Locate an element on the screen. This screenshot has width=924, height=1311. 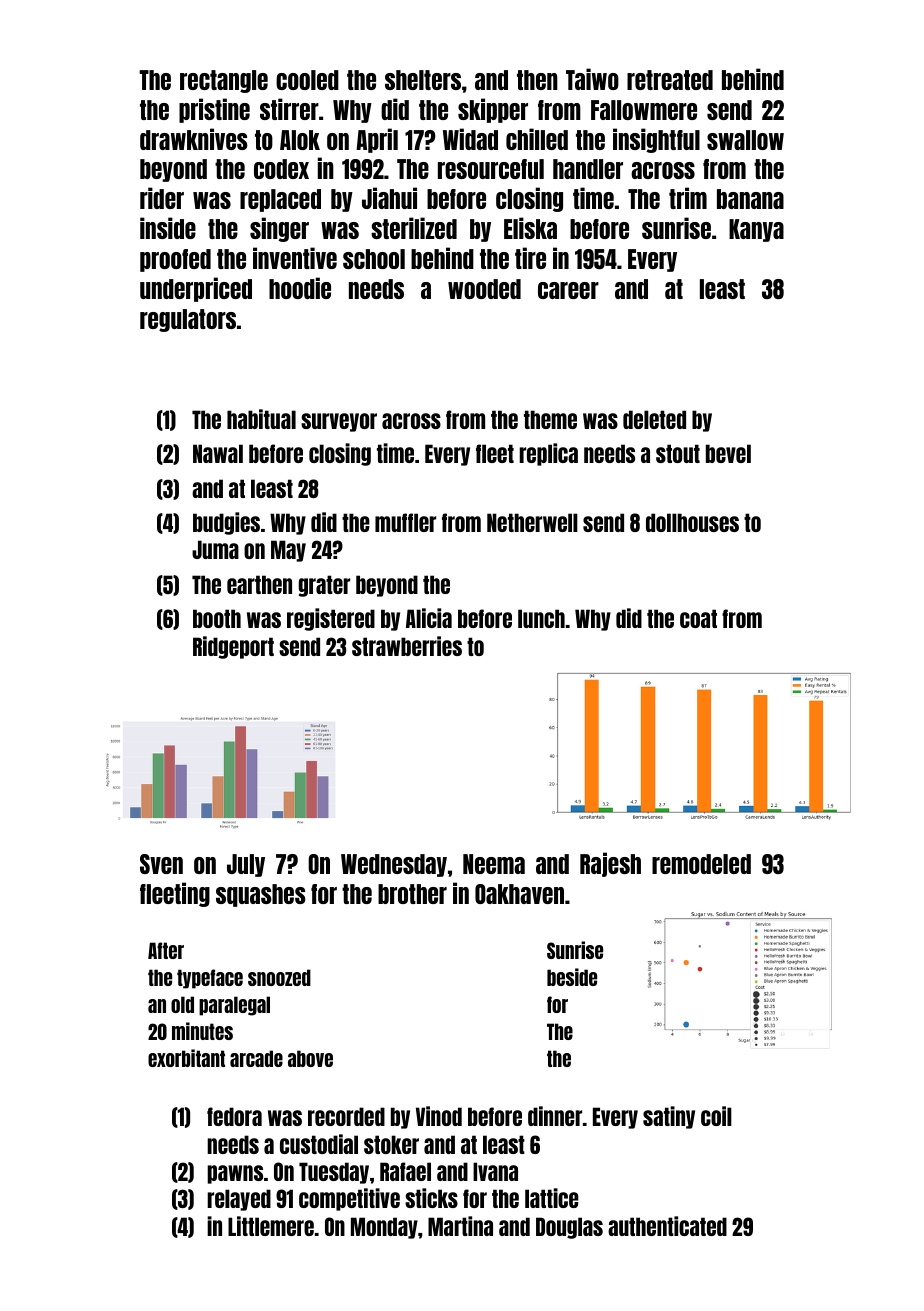
stout is located at coordinates (678, 453).
